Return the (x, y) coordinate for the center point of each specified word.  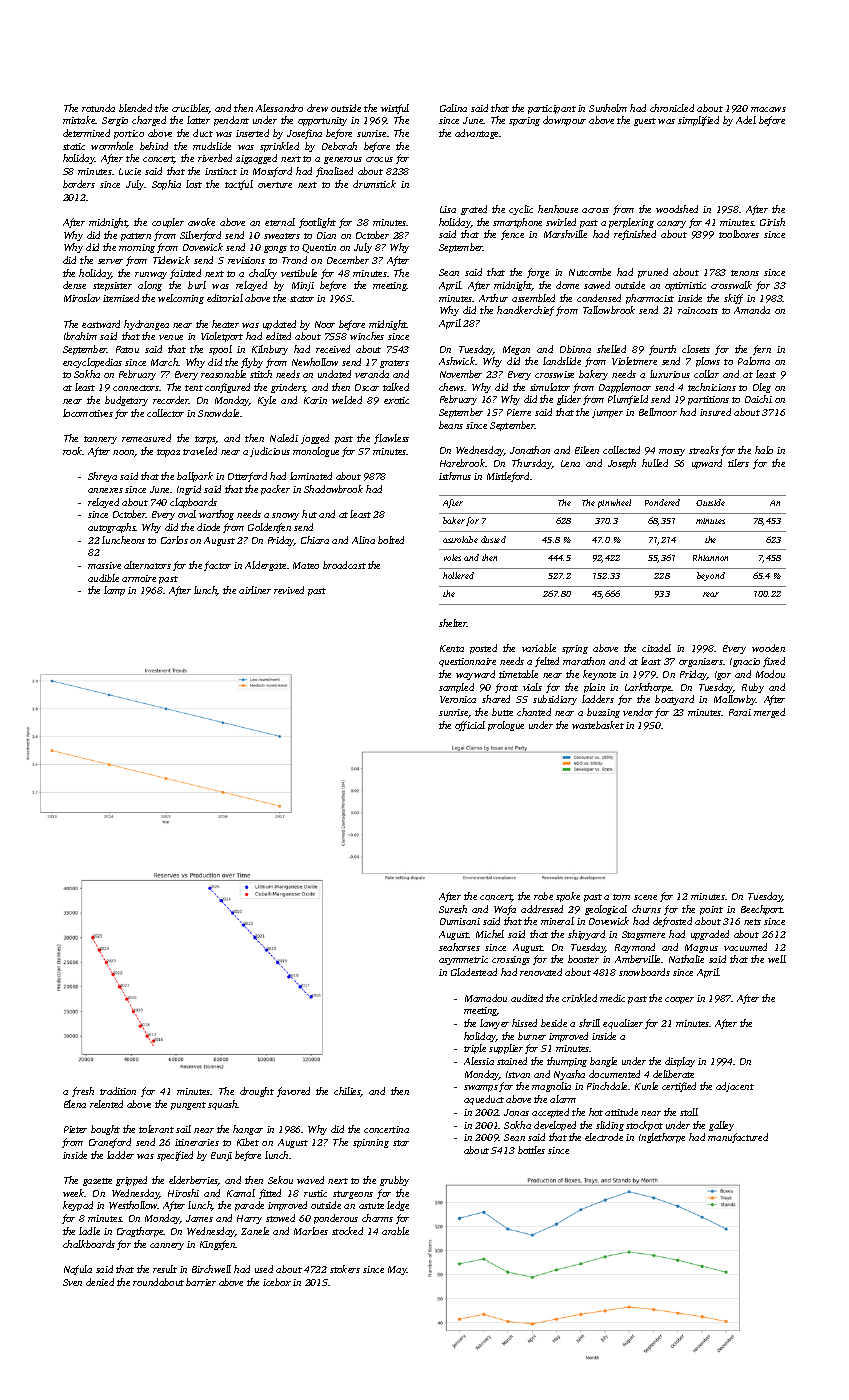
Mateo (306, 565)
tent (194, 388)
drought (257, 1092)
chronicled (672, 108)
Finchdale (607, 1086)
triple (475, 1049)
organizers (701, 662)
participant (552, 109)
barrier (201, 1282)
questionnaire (467, 662)
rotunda (98, 108)
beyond (711, 576)
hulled (655, 463)
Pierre (519, 412)
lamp (114, 591)
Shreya (102, 477)
